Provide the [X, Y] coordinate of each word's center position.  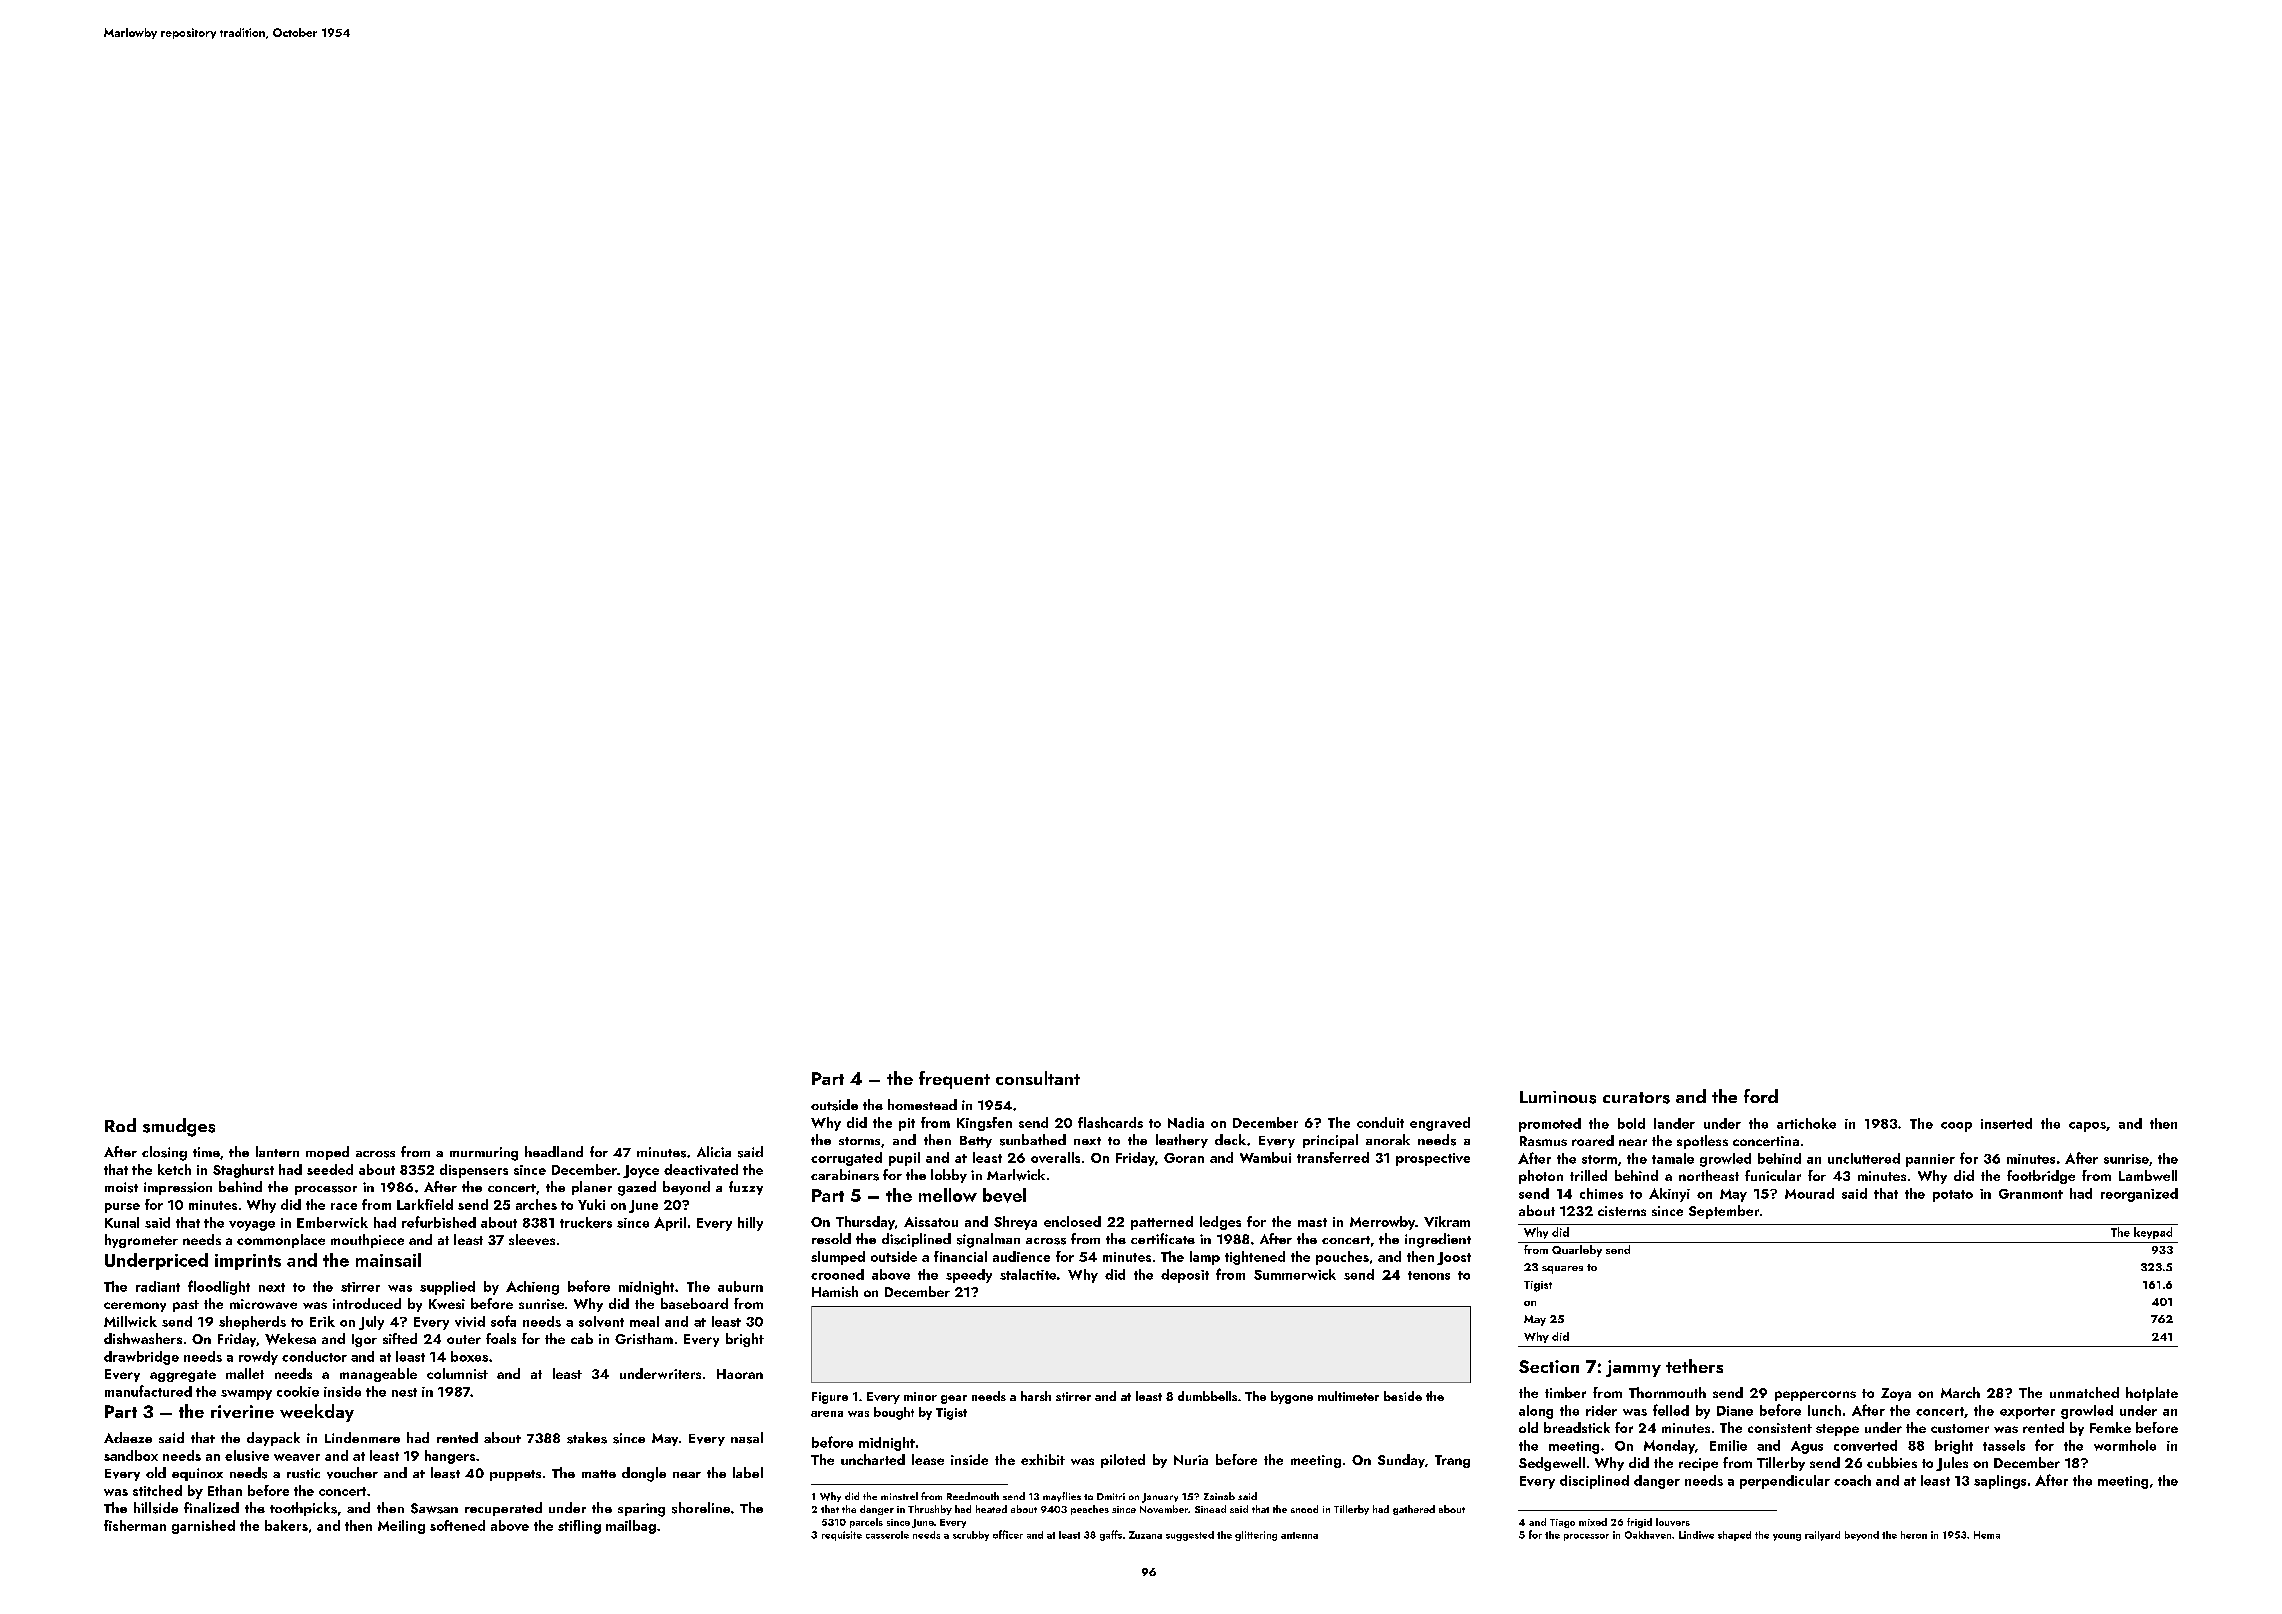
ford [1761, 1096]
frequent [954, 1080]
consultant [1038, 1078]
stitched [157, 1490]
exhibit [1043, 1459]
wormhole [2125, 1445]
